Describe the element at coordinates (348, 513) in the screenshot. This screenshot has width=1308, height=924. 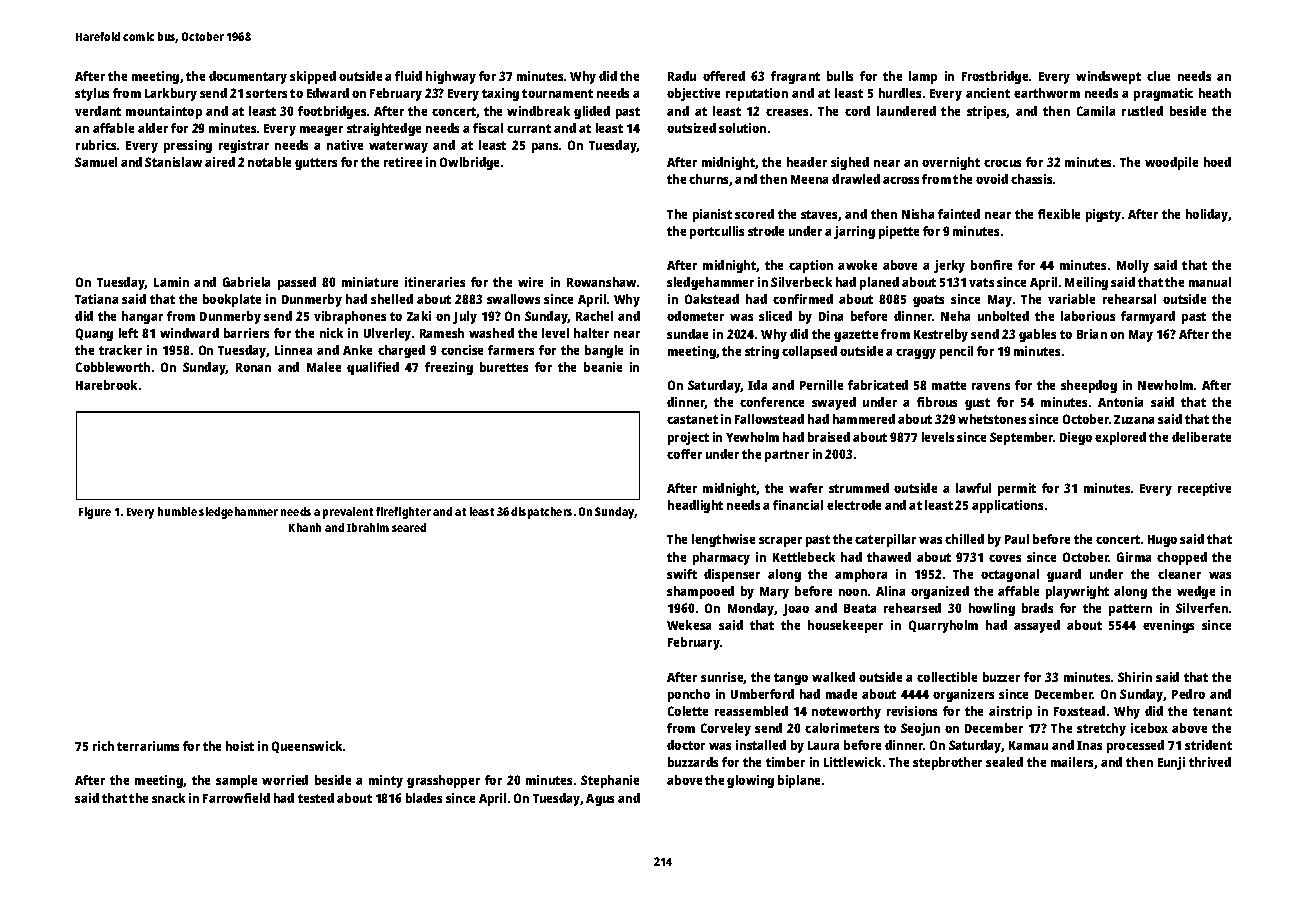
I see `prevalent` at that location.
